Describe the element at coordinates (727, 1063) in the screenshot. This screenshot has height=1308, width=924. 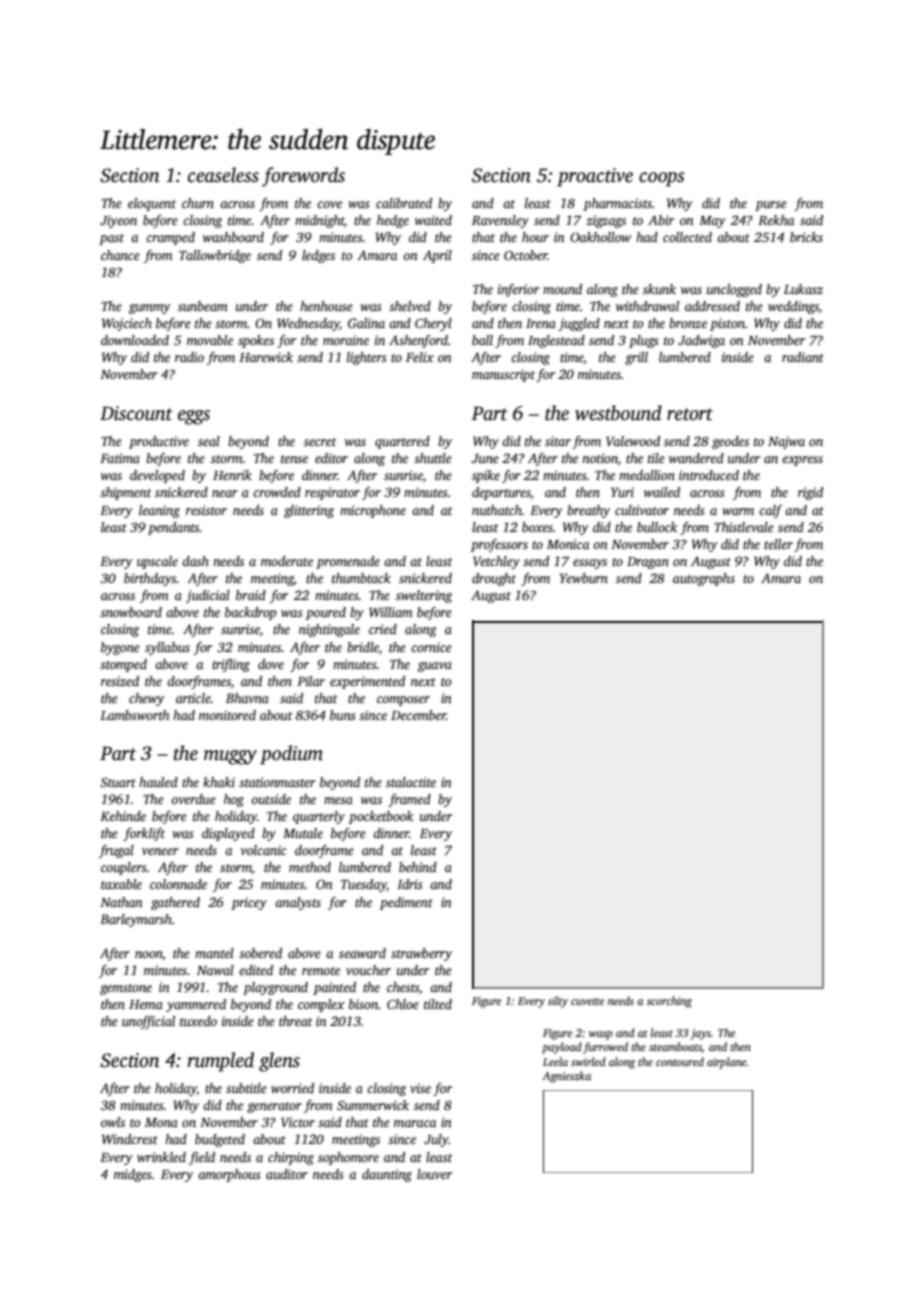
I see `airplane` at that location.
